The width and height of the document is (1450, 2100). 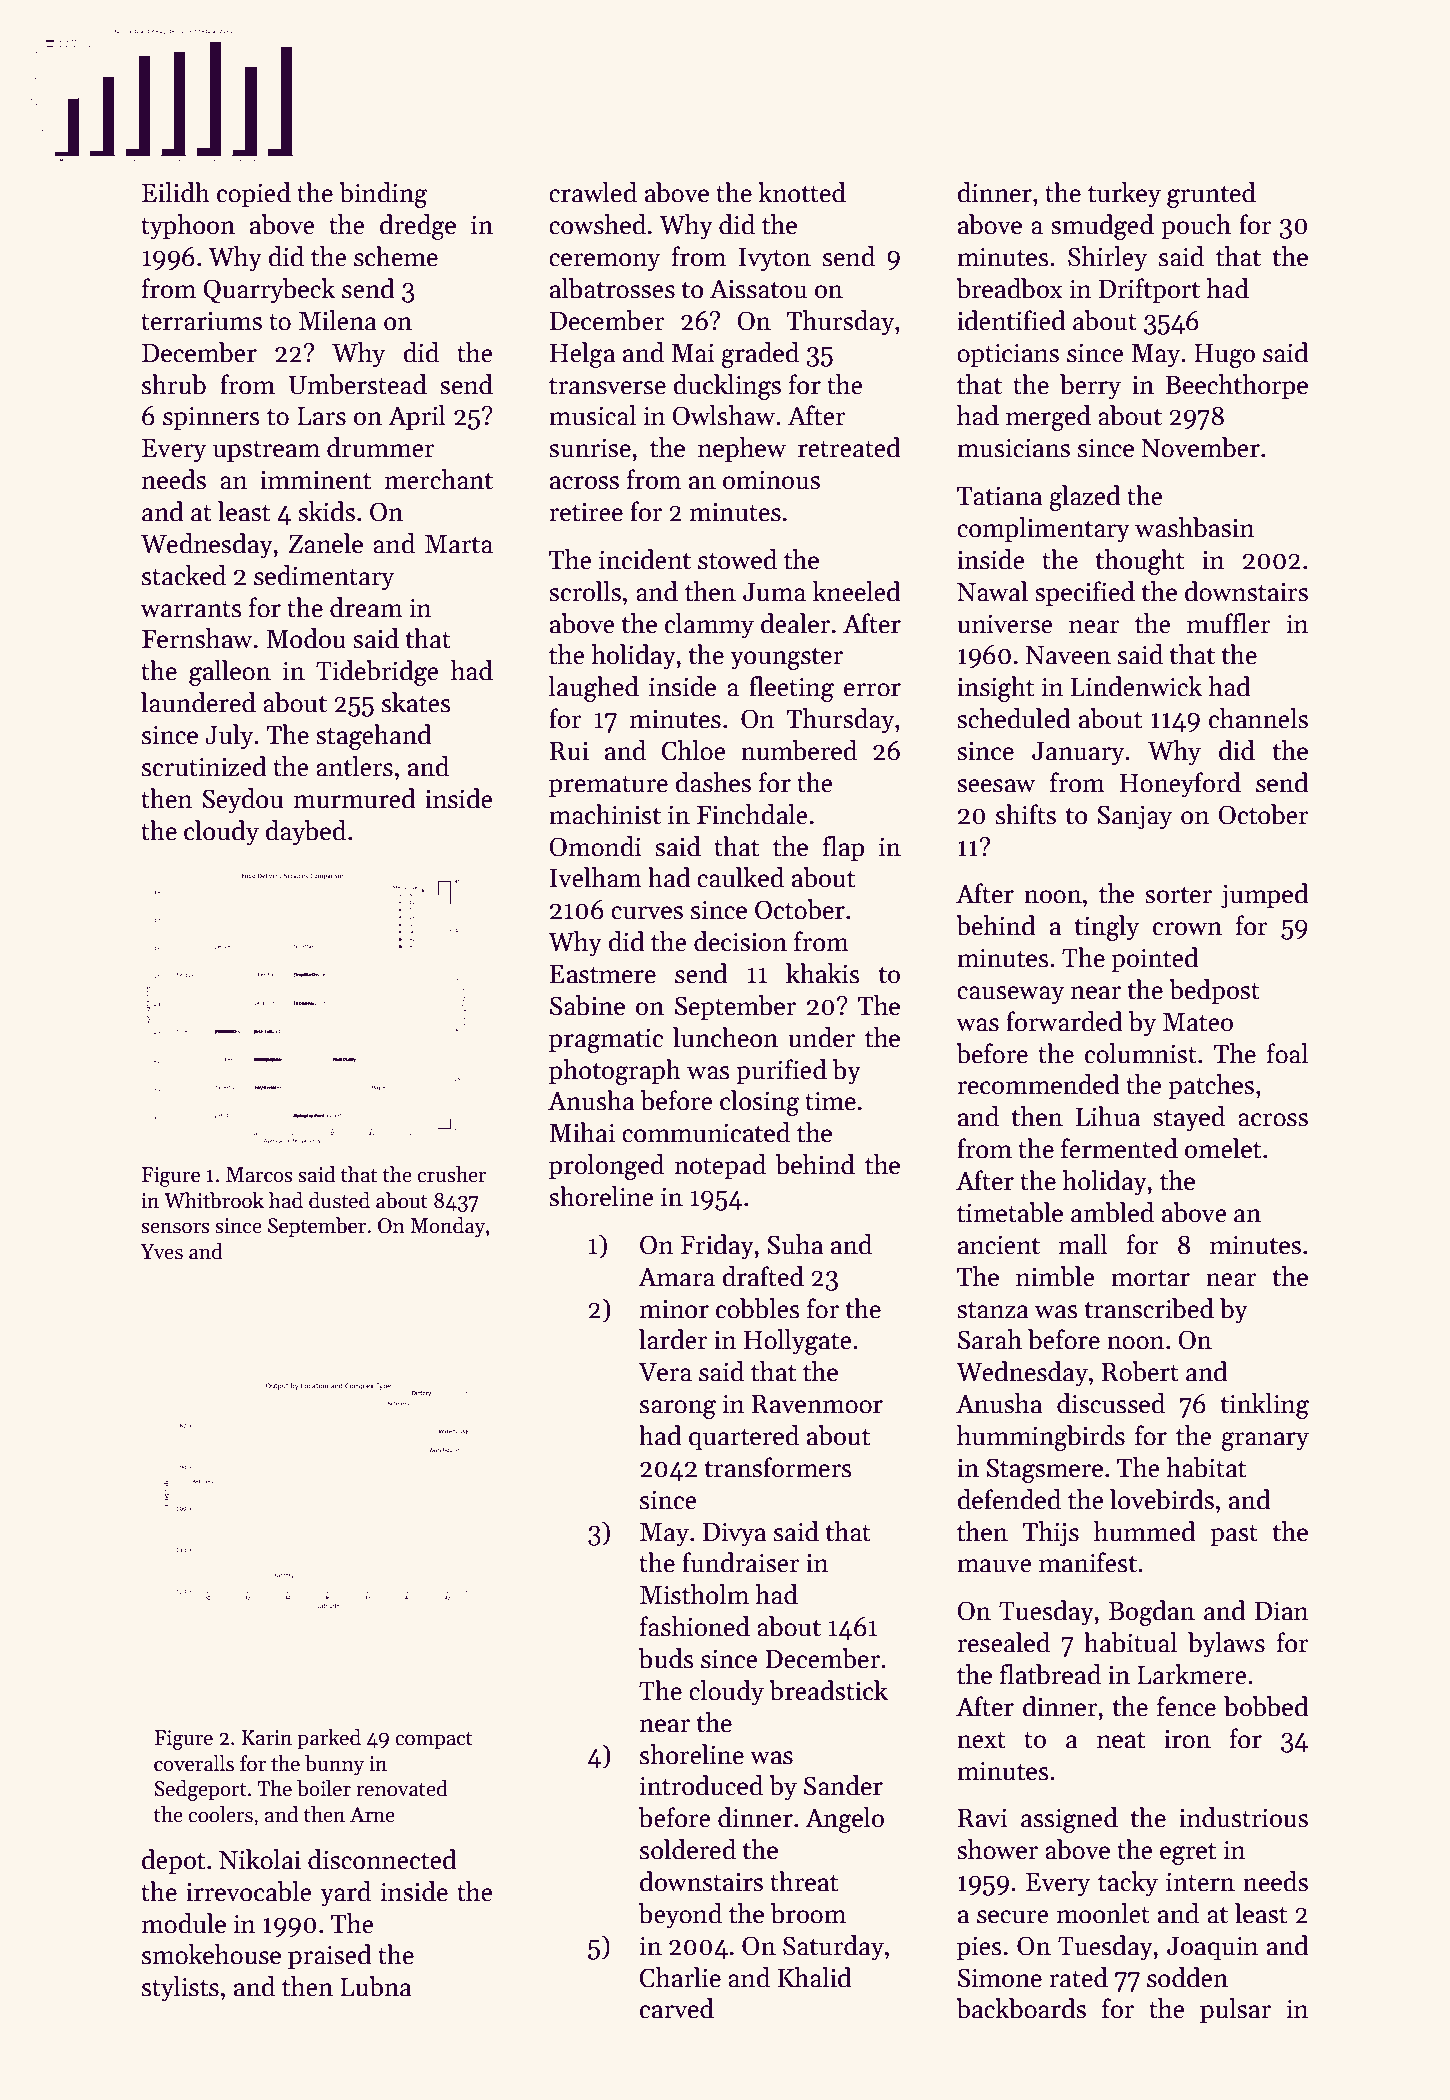 What do you see at coordinates (188, 227) in the document?
I see `typhoon` at bounding box center [188, 227].
